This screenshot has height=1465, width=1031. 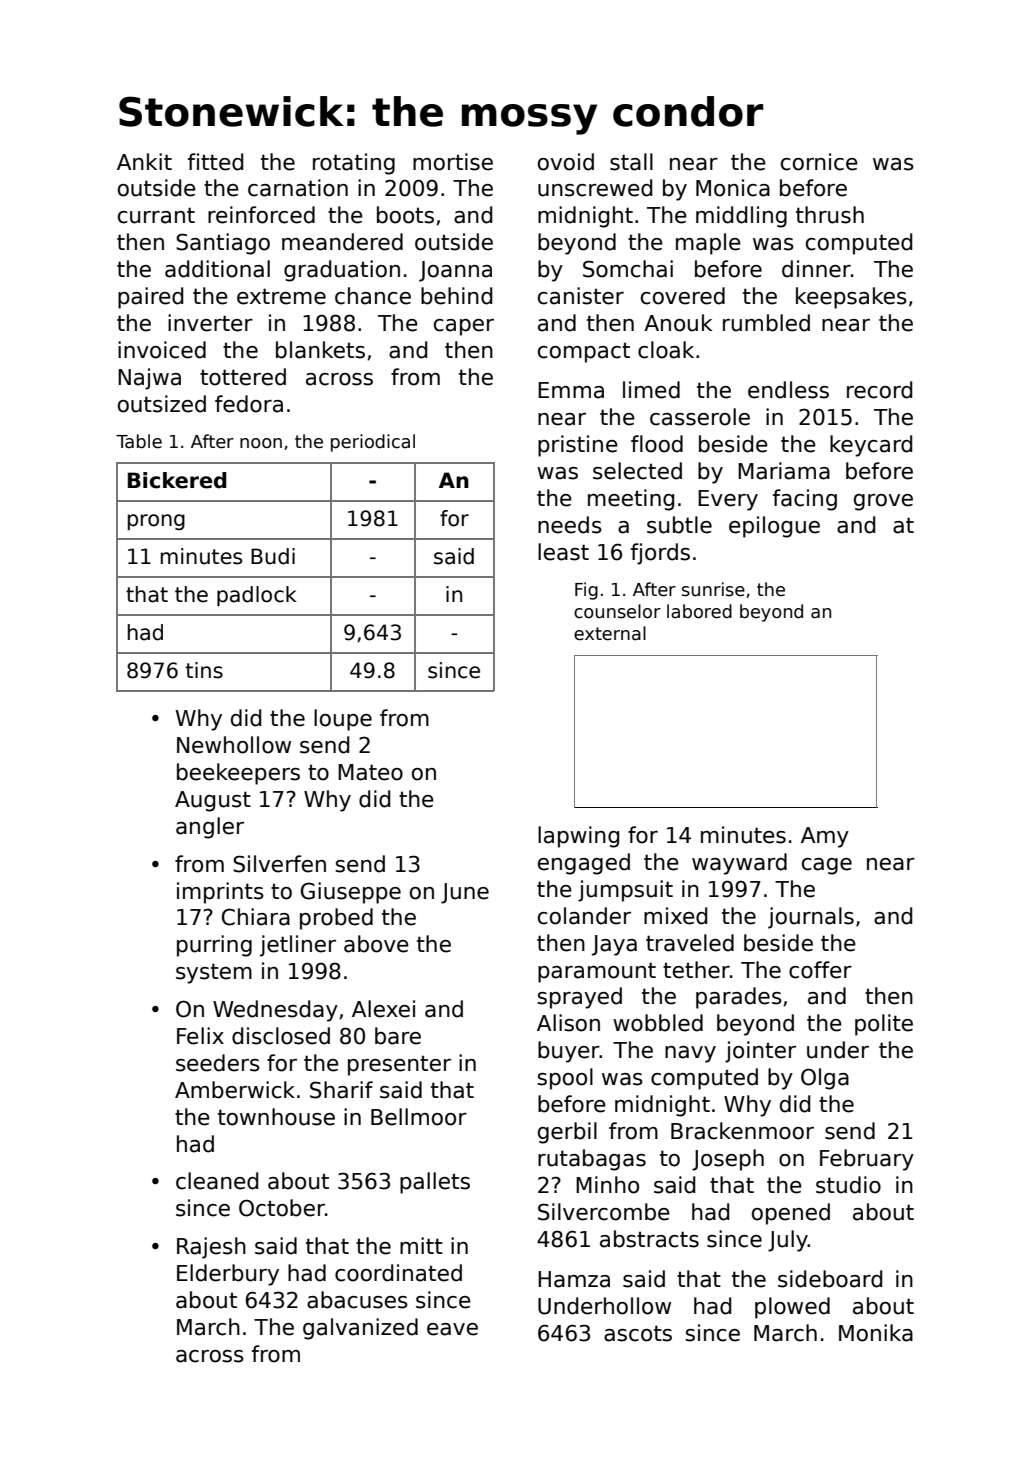 I want to click on Elderbury, so click(x=228, y=1275).
